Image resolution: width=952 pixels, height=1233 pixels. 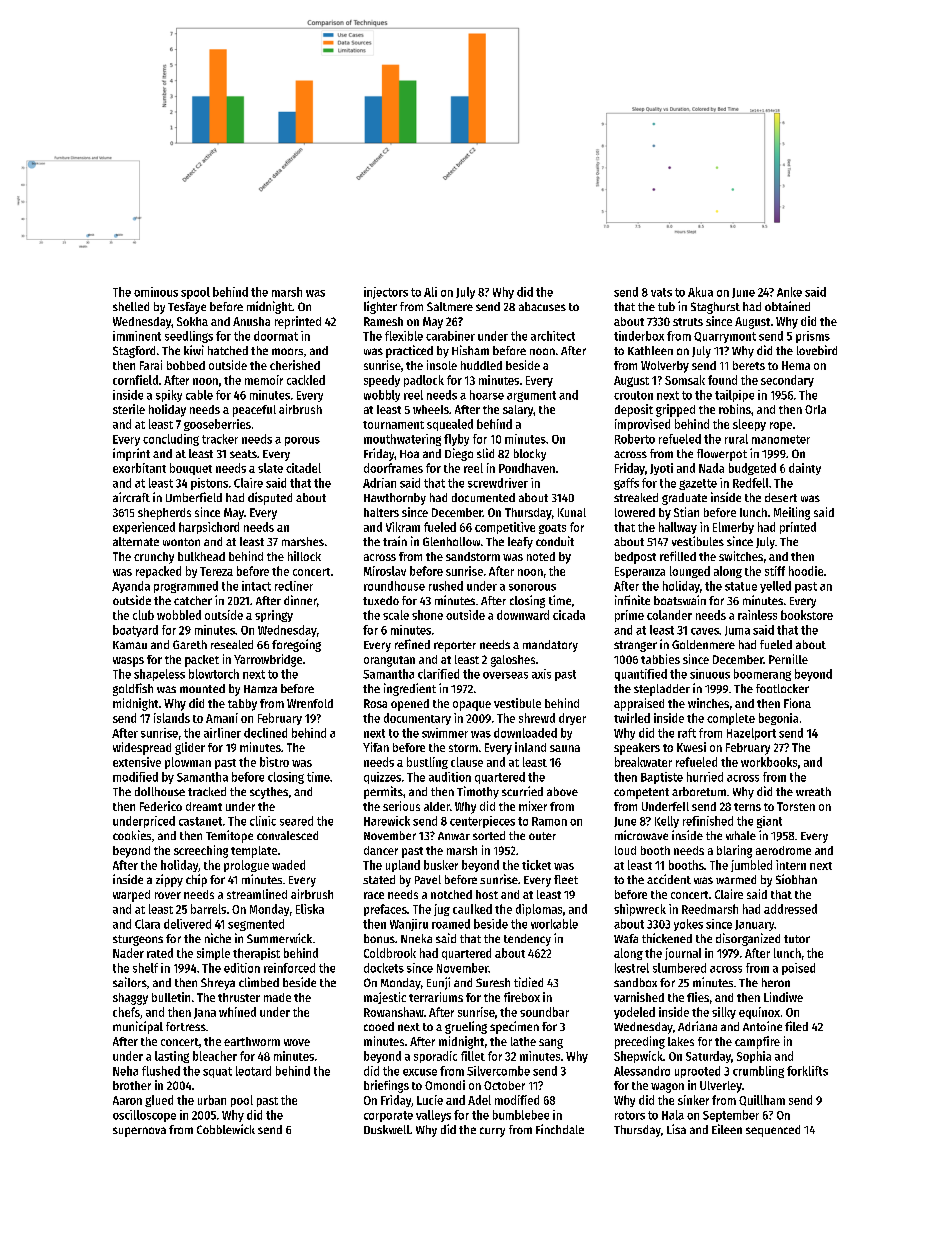 What do you see at coordinates (131, 896) in the page?
I see `warped` at bounding box center [131, 896].
